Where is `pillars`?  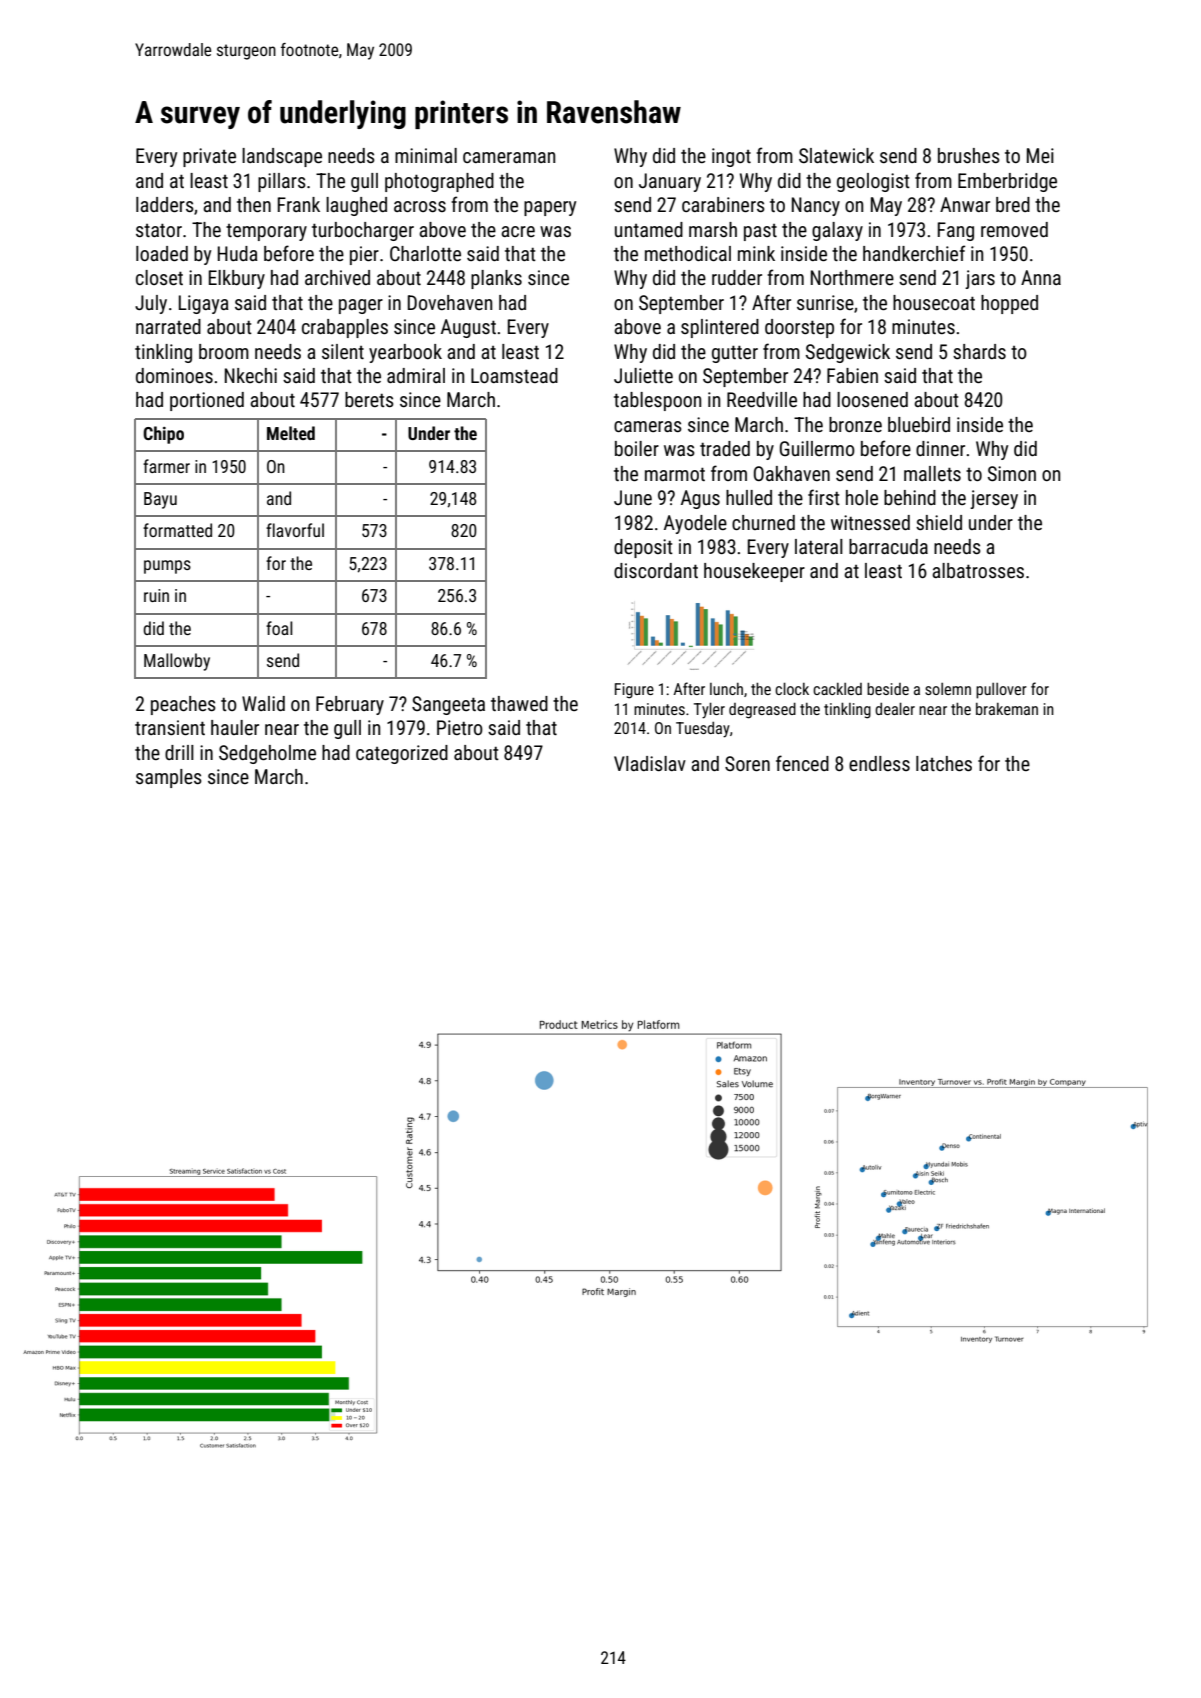 pillars is located at coordinates (282, 182).
